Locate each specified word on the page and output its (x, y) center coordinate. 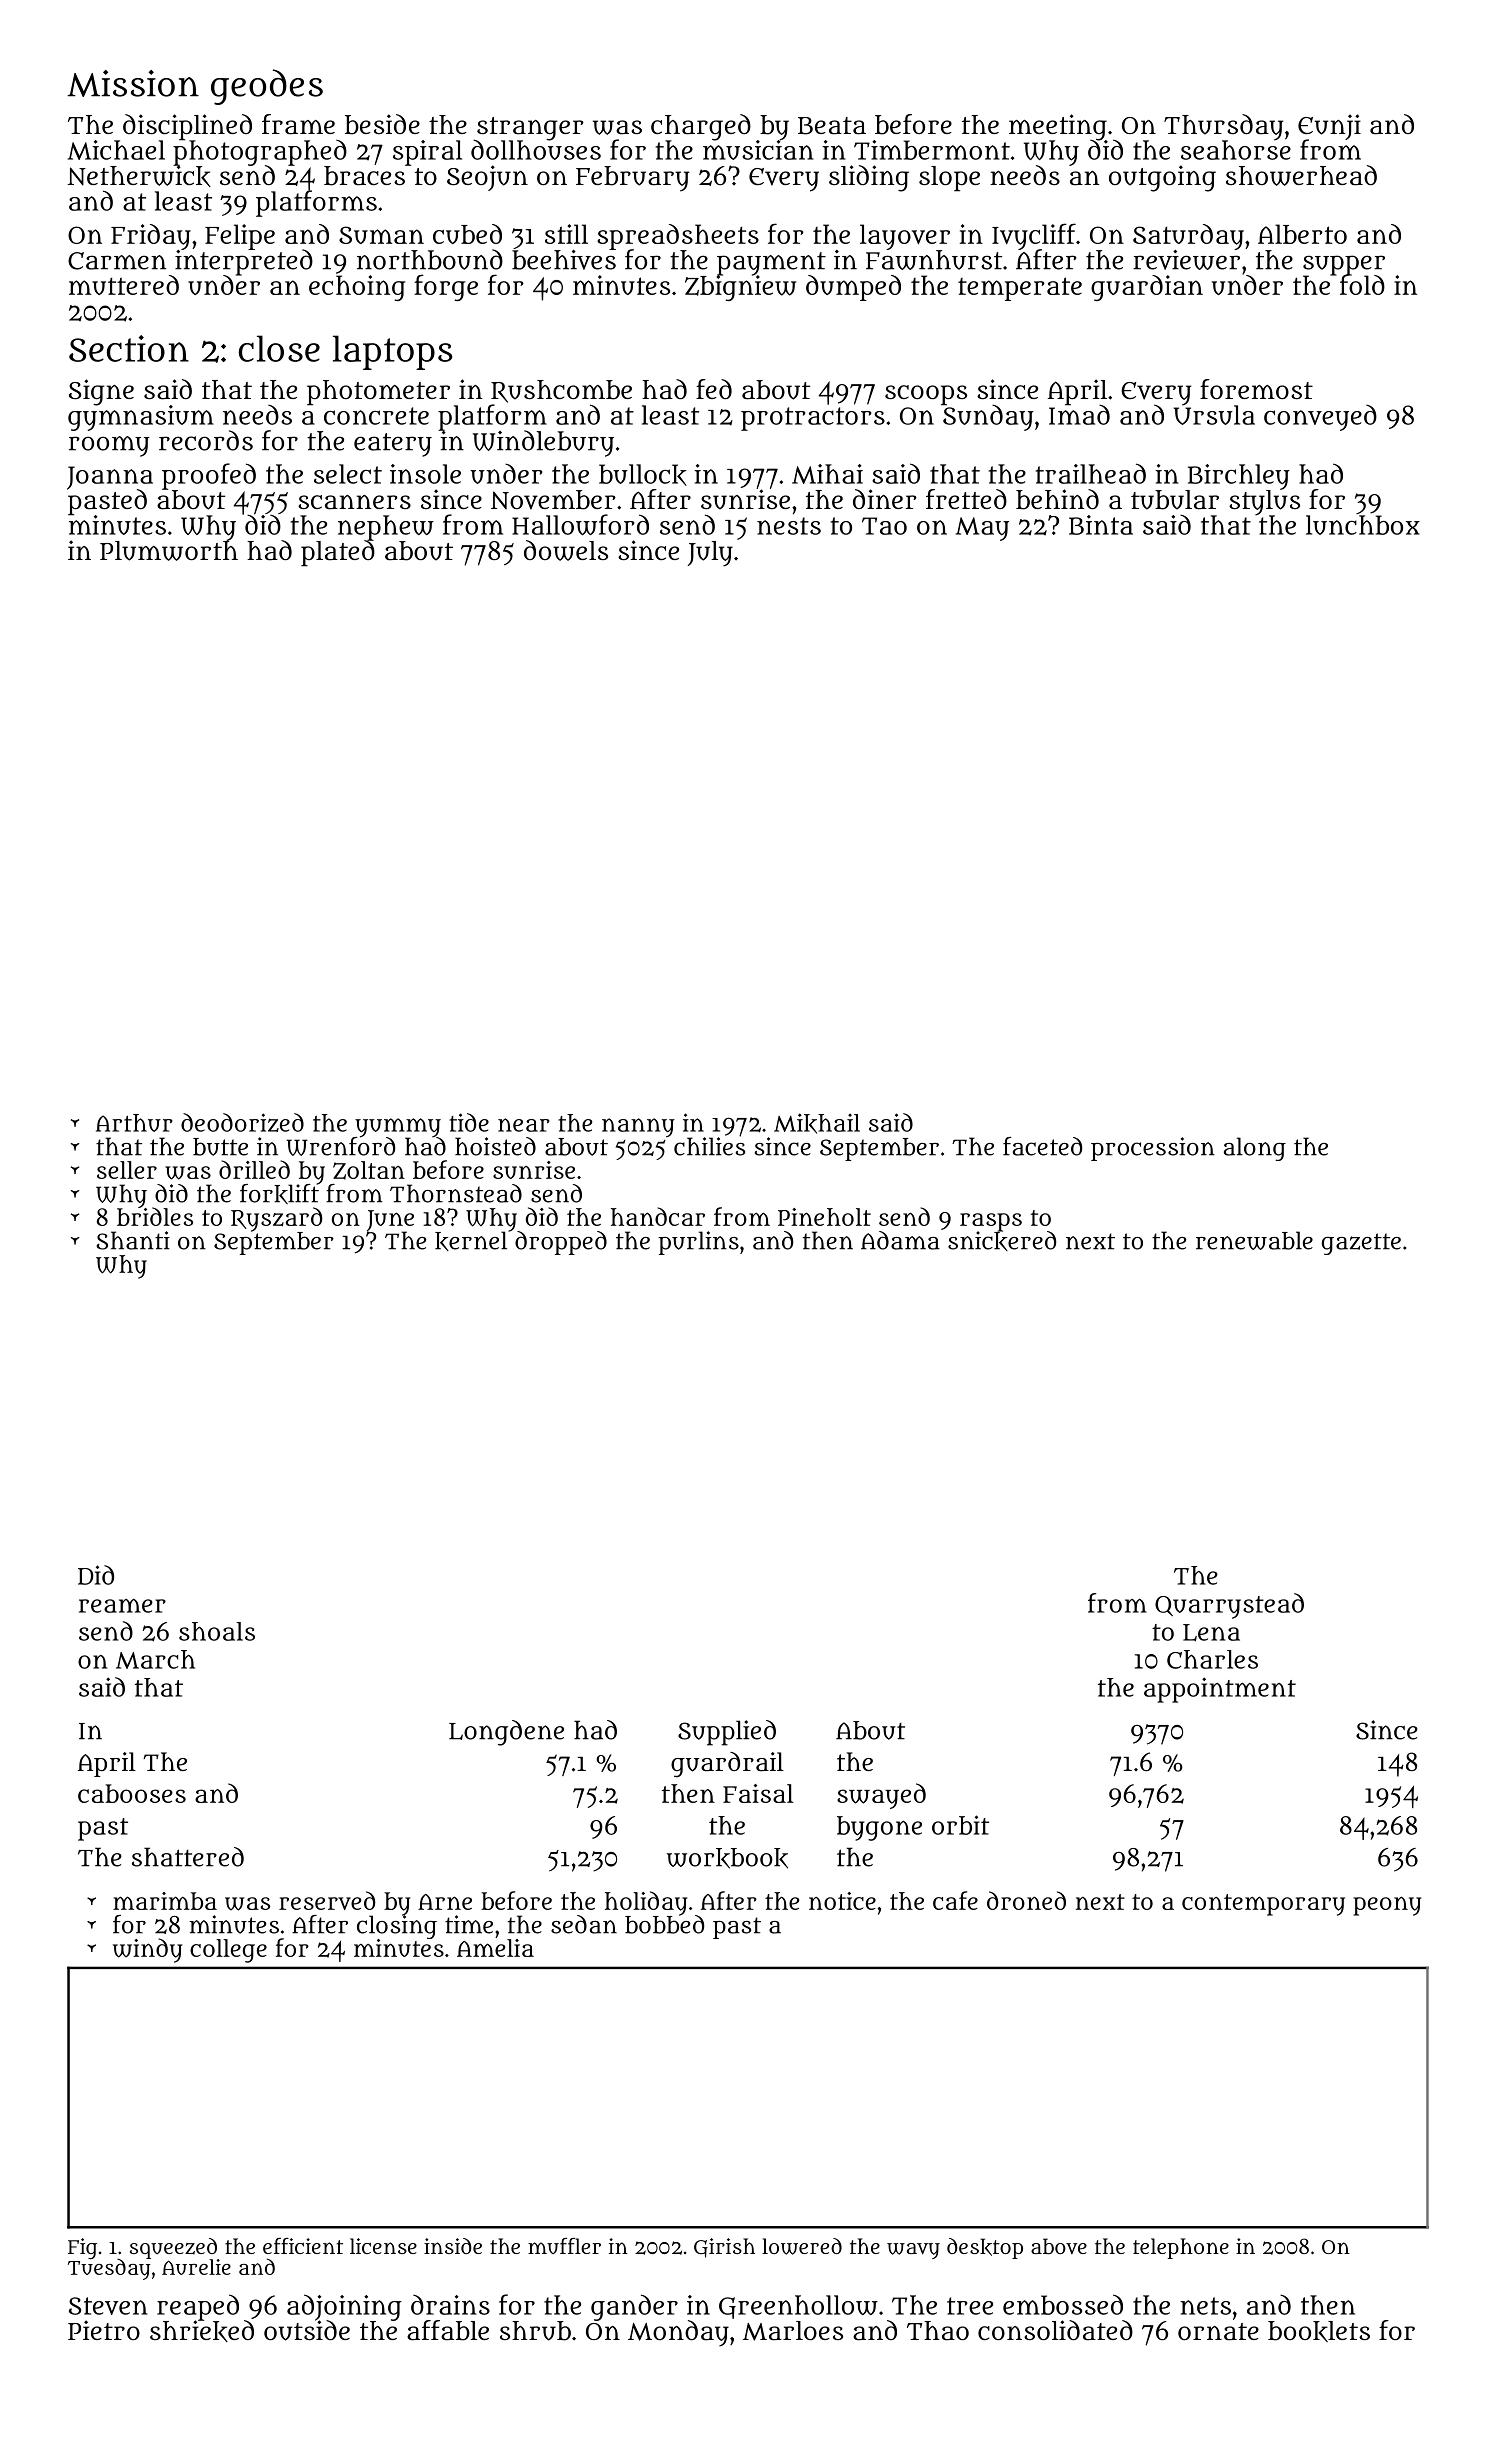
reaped (198, 2307)
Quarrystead (1229, 1606)
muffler (564, 2246)
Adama (900, 1240)
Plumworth (169, 551)
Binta (1101, 525)
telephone (1181, 2248)
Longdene (506, 1733)
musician (758, 150)
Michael (116, 150)
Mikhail (817, 1123)
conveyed (1320, 418)
